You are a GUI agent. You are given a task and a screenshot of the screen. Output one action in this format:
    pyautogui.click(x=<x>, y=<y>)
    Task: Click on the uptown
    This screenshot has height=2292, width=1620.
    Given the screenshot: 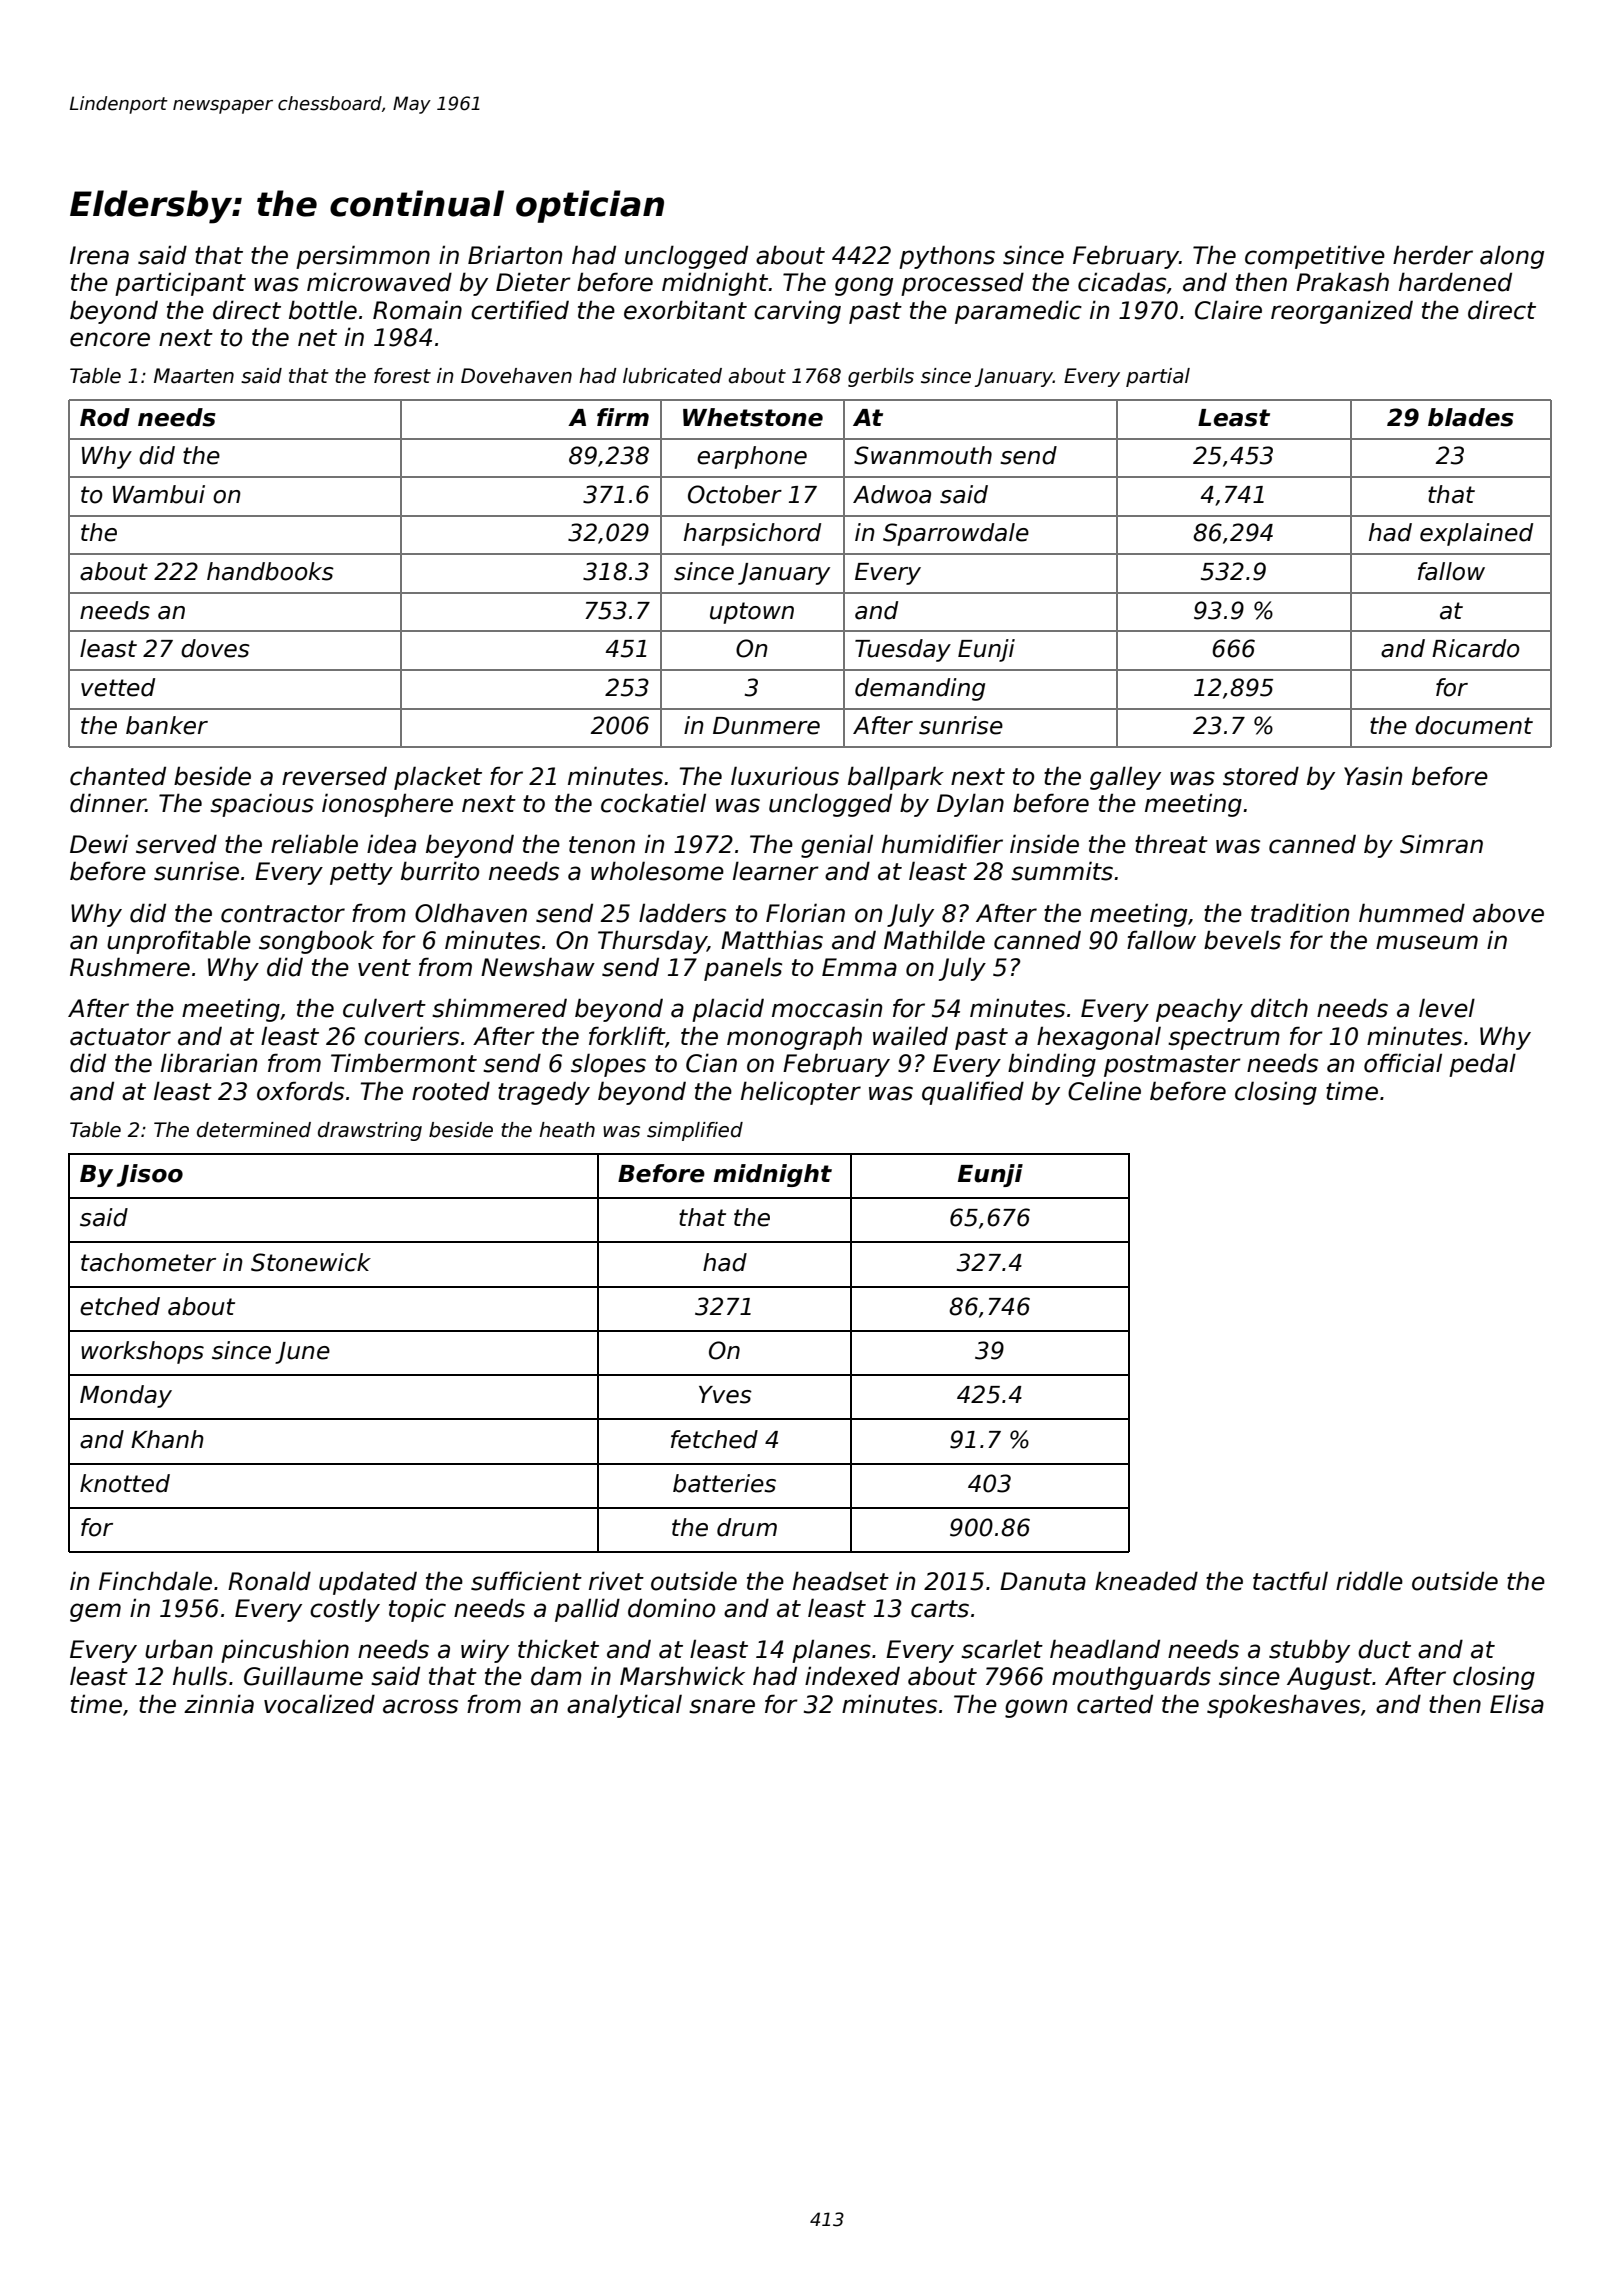 What is the action you would take?
    pyautogui.click(x=752, y=613)
